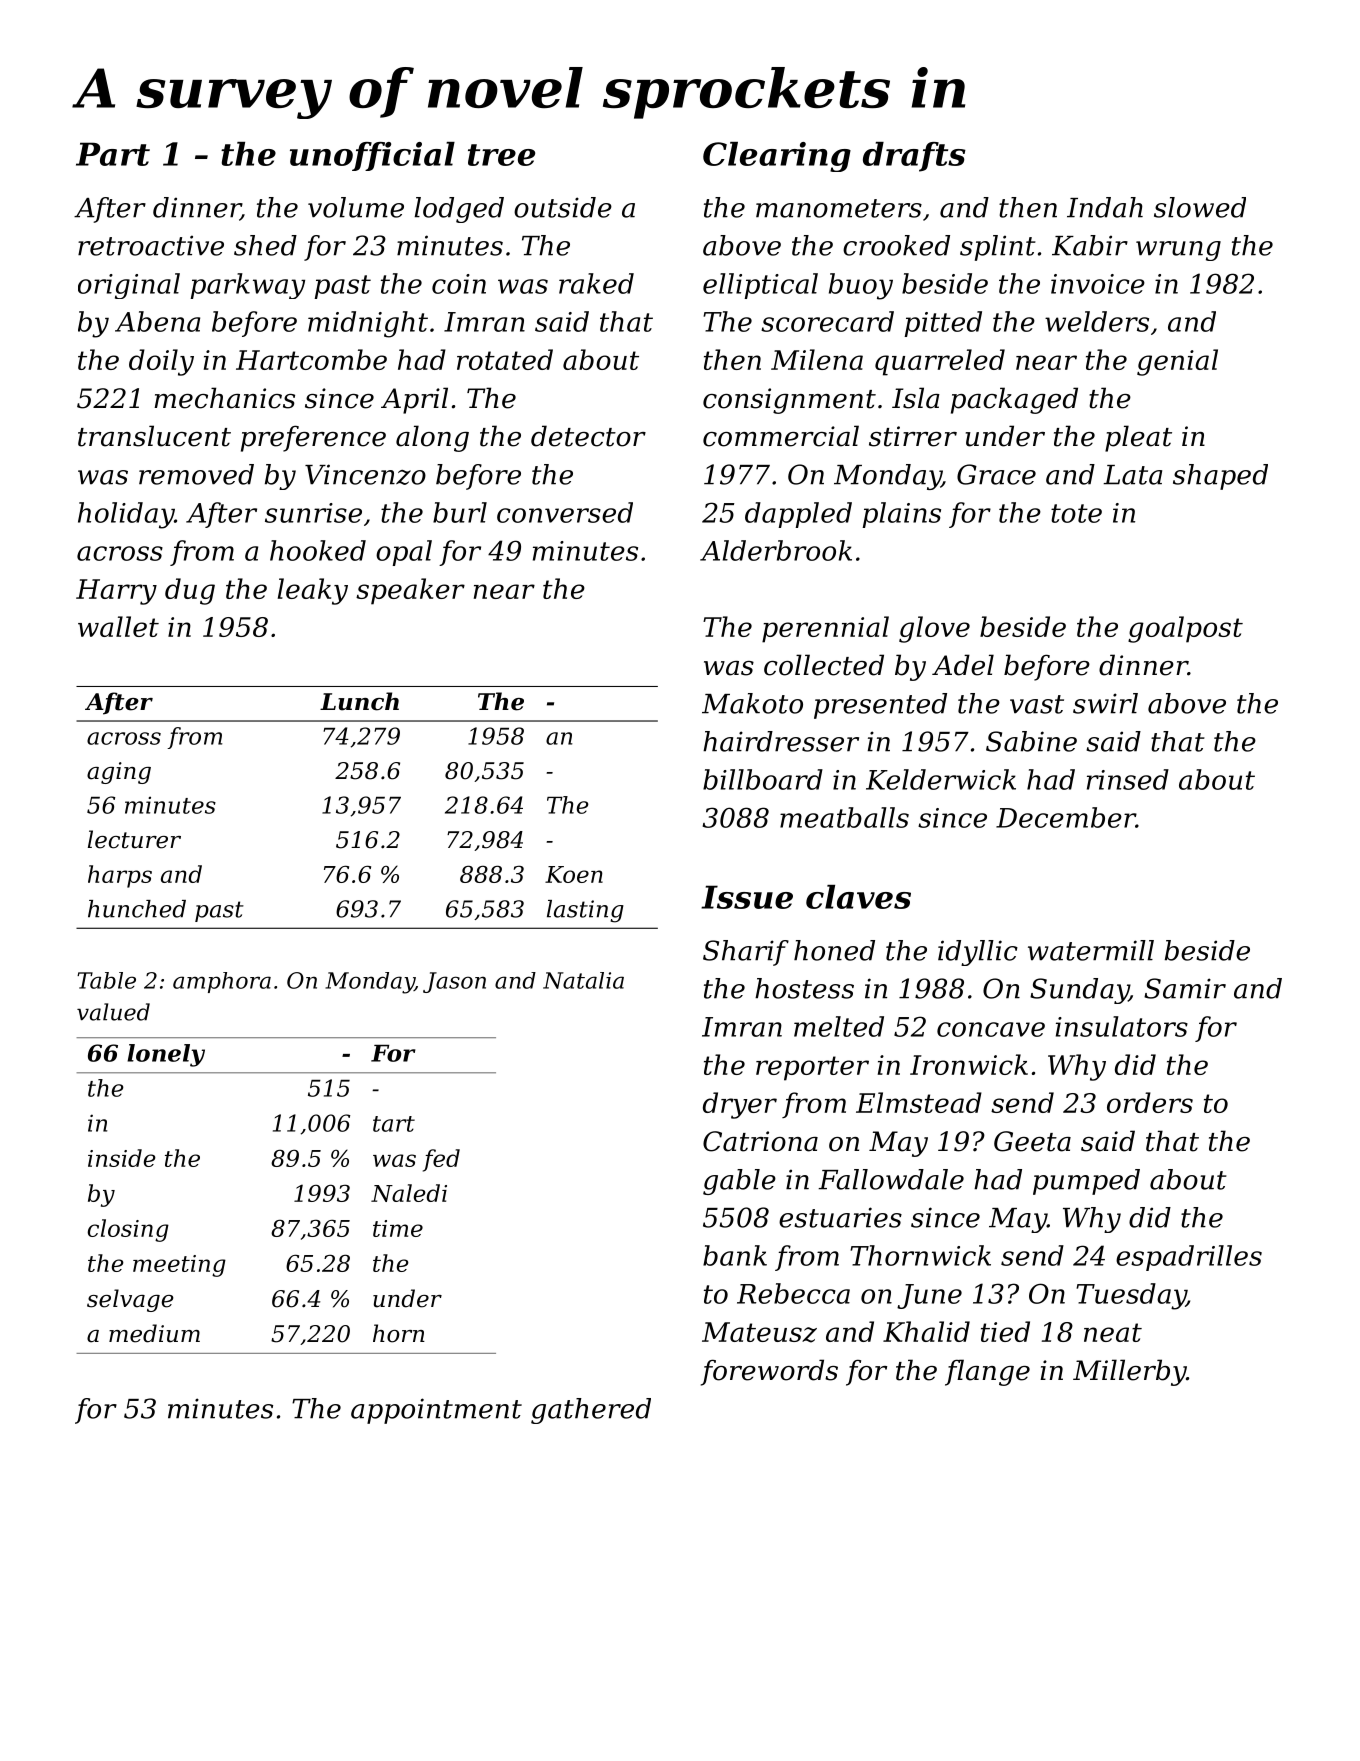  Describe the element at coordinates (166, 1055) in the screenshot. I see `lonely` at that location.
